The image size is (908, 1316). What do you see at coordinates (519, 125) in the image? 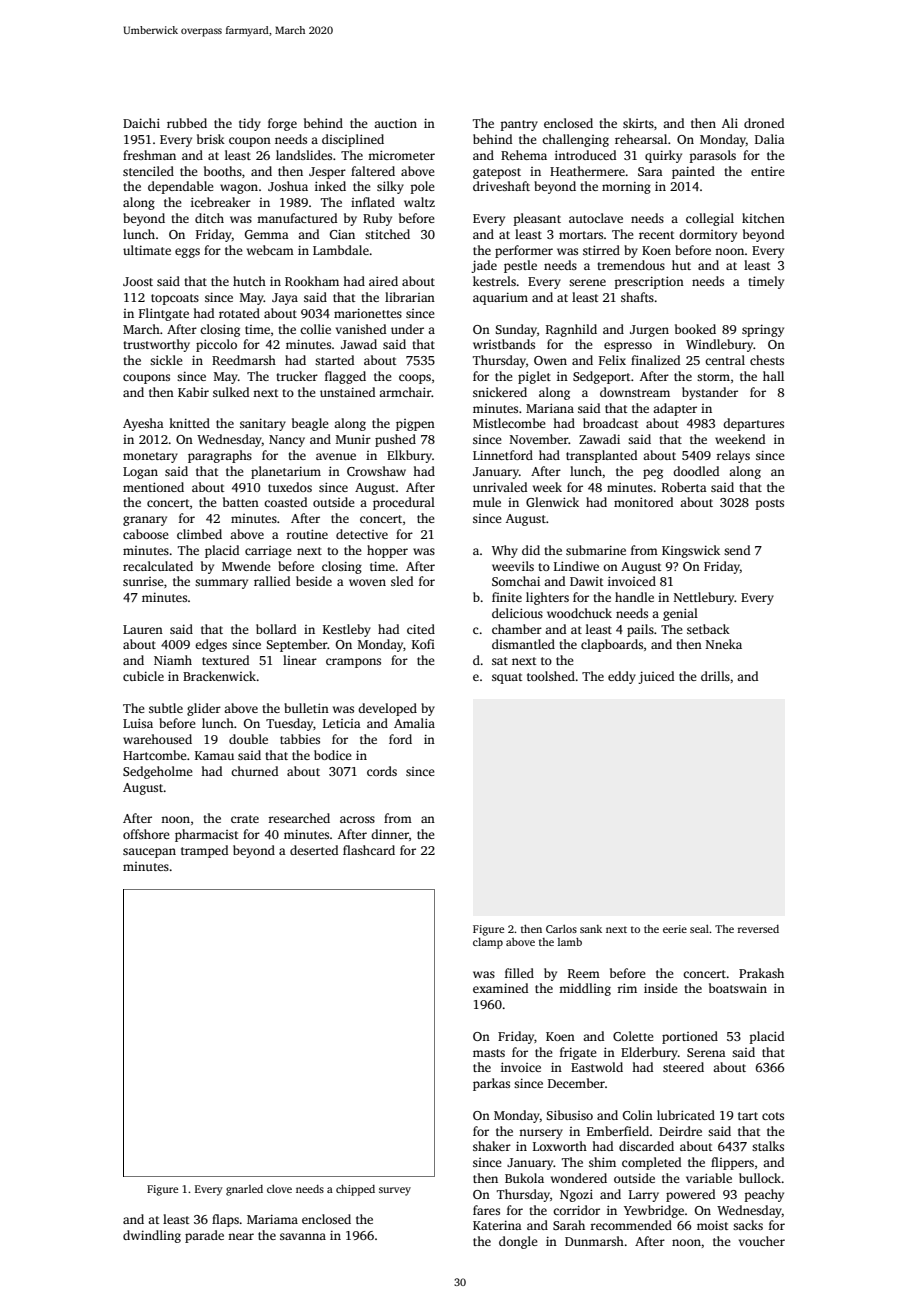
I see `pantry` at bounding box center [519, 125].
